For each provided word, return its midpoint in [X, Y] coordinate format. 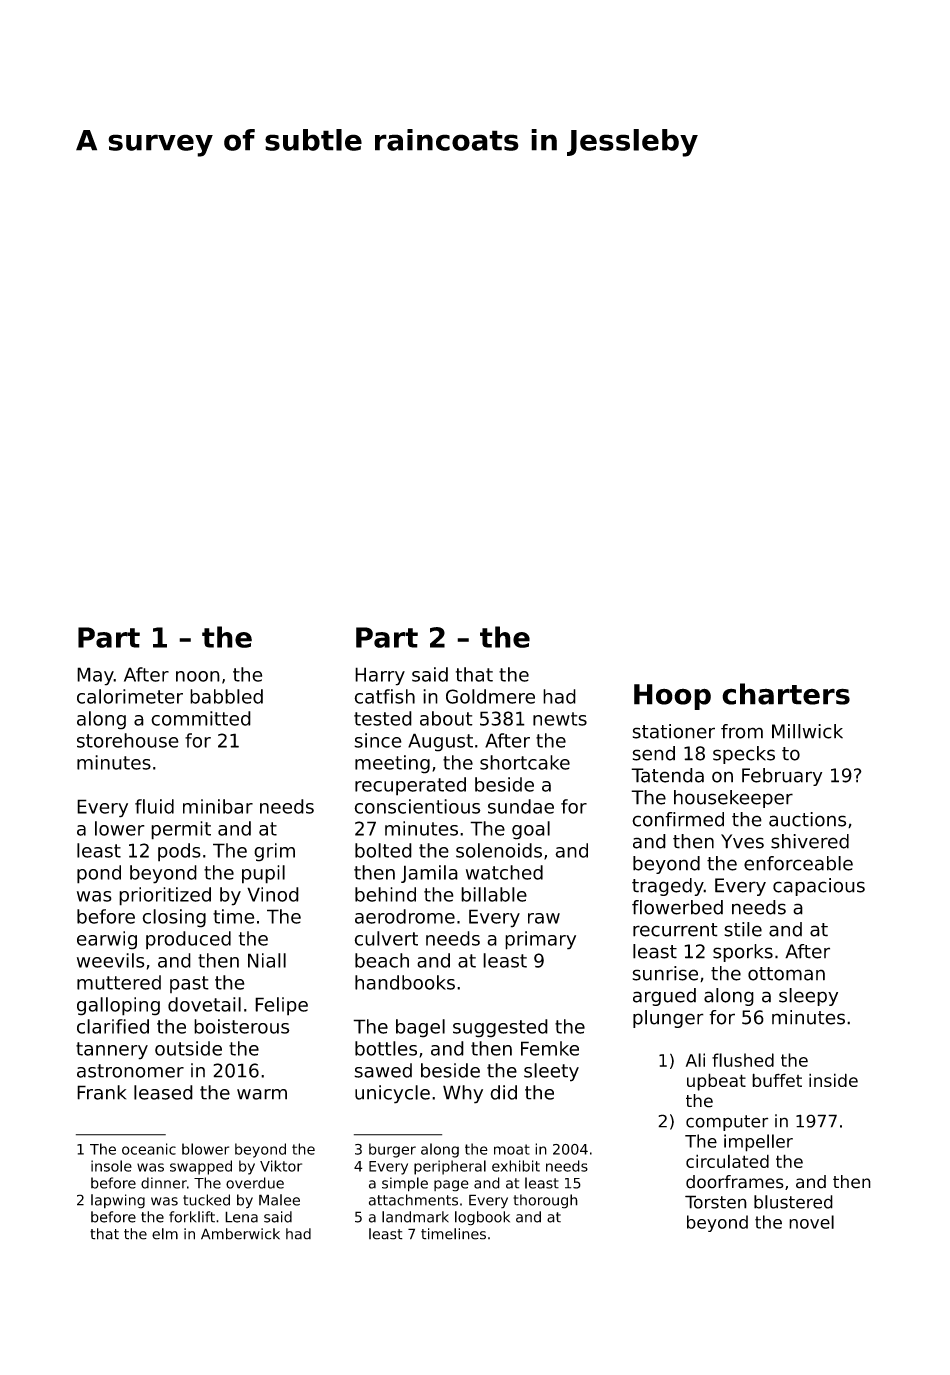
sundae [521, 806]
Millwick [807, 731]
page [451, 1186]
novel [811, 1222]
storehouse [128, 740]
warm [262, 1094]
